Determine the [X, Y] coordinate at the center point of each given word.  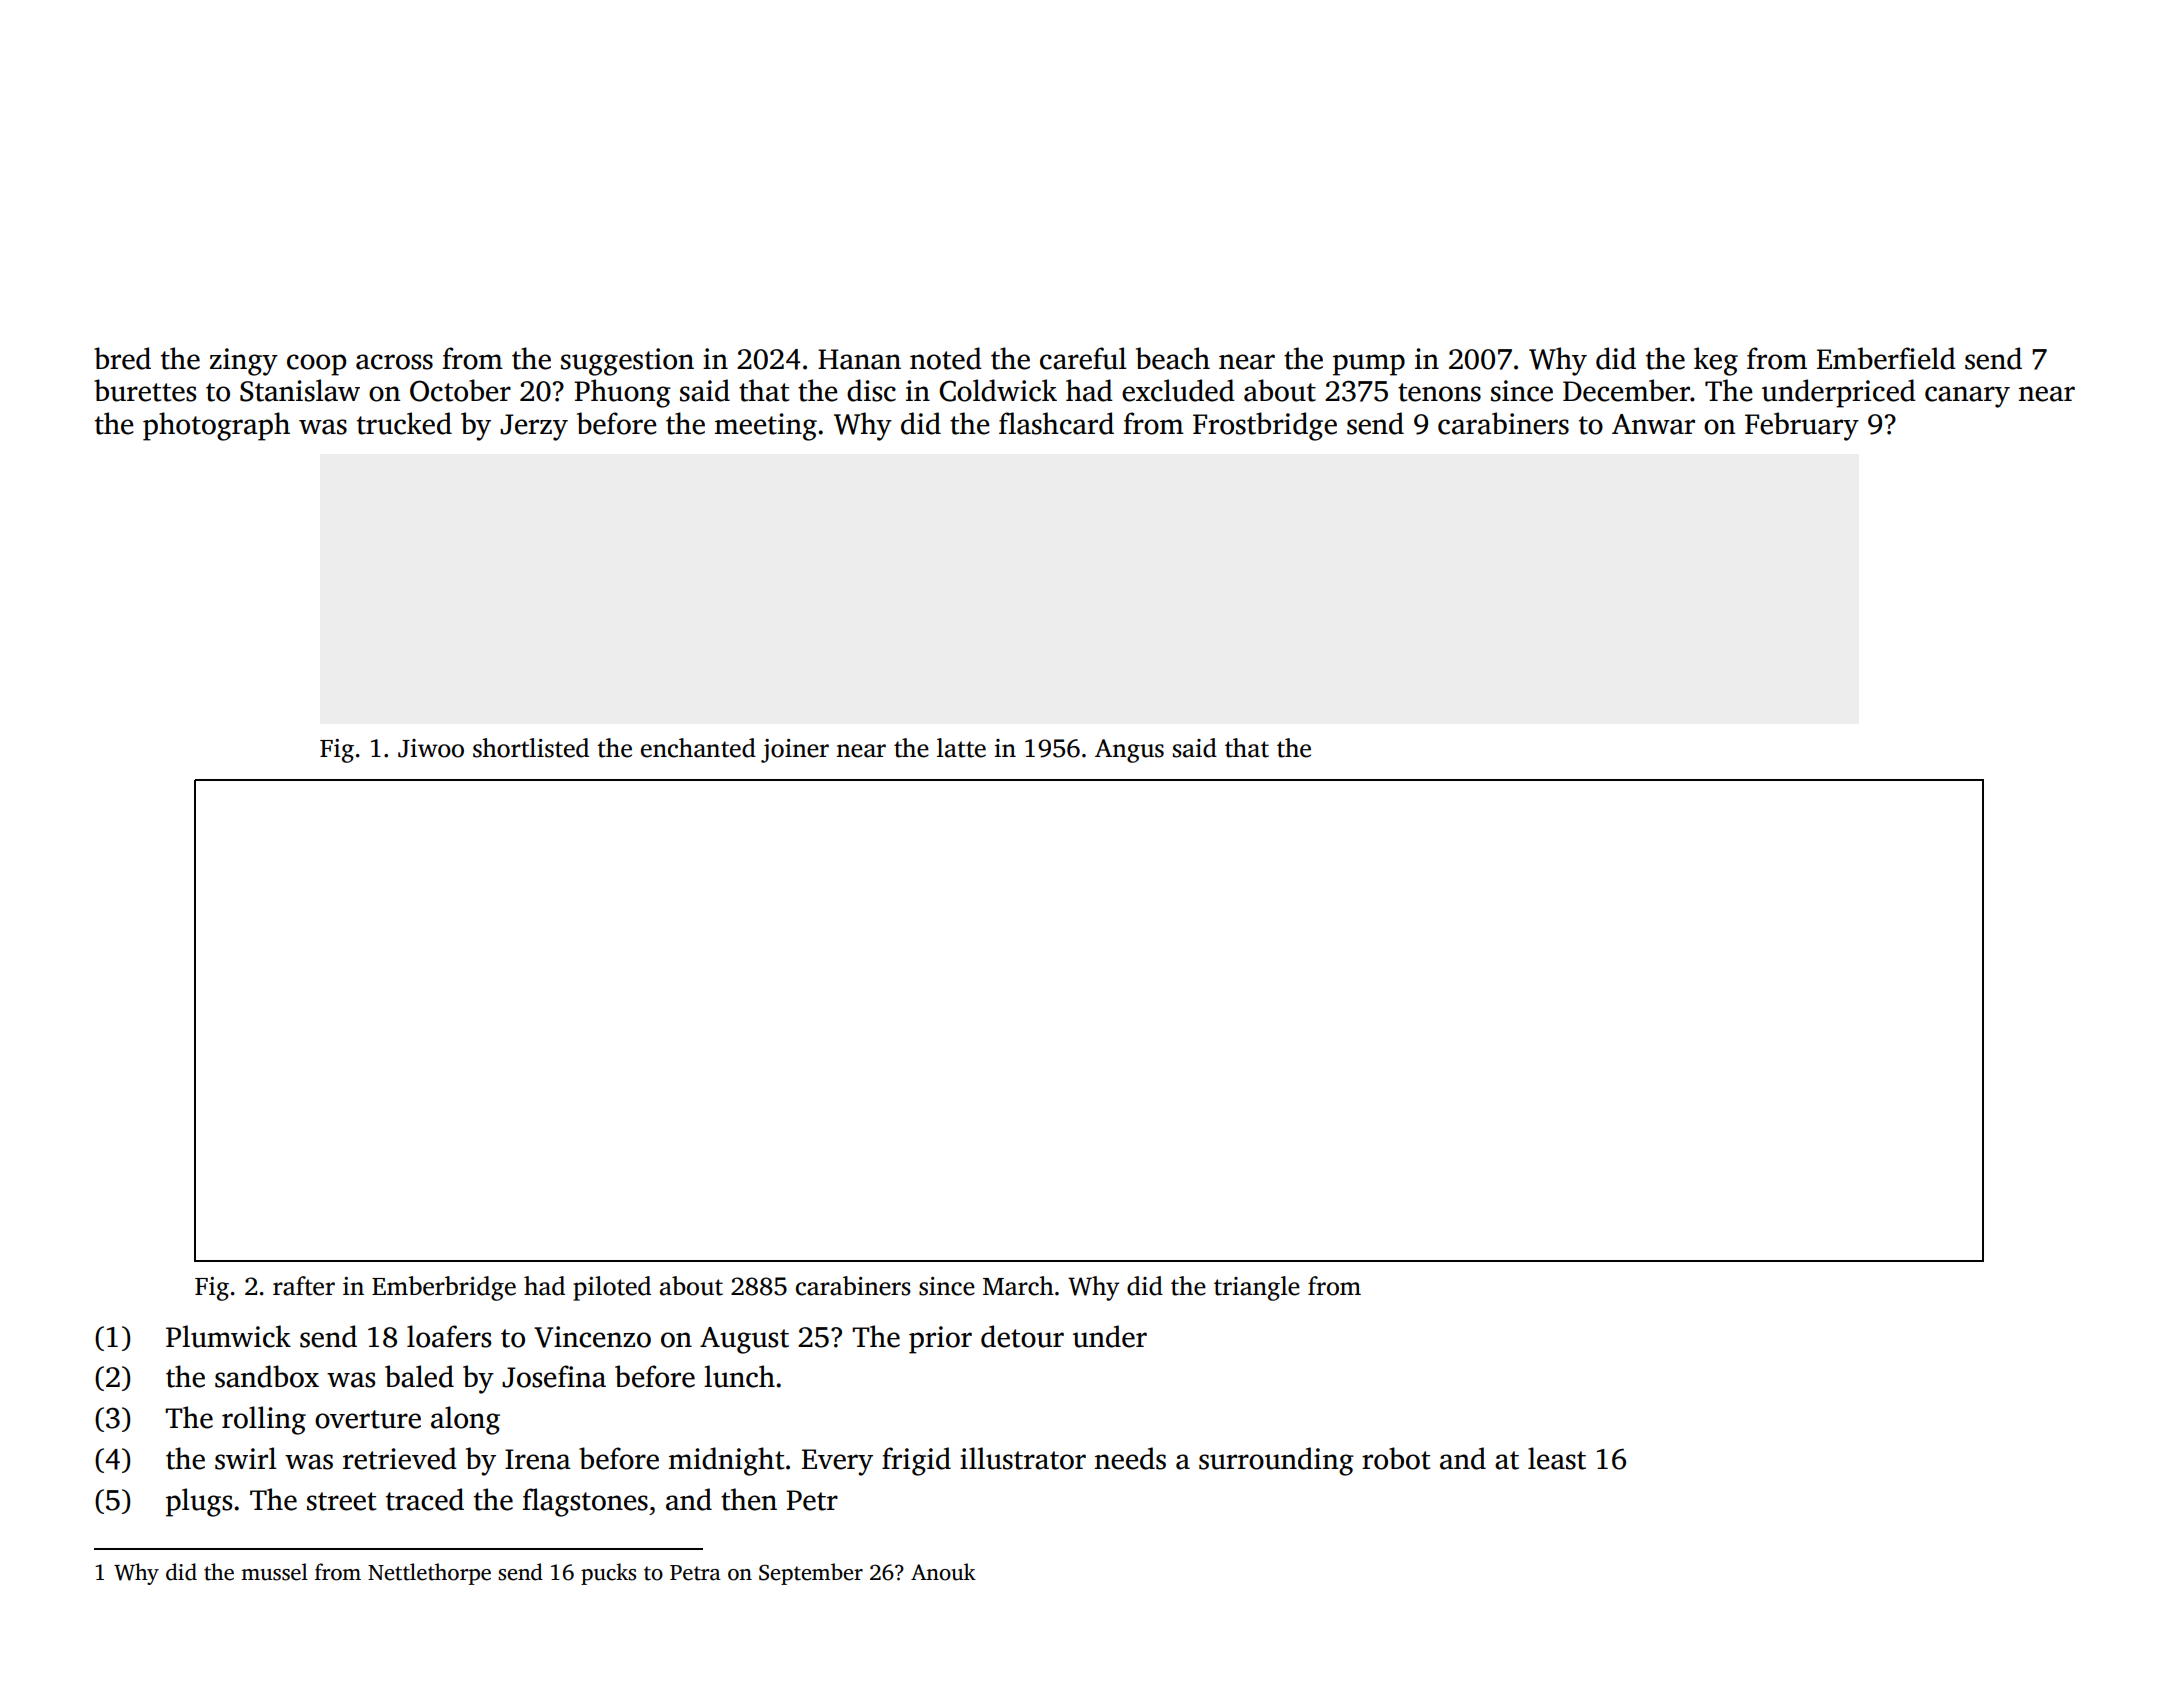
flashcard [1056, 423]
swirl [245, 1458]
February [1802, 426]
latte [961, 748]
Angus [1129, 751]
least [1557, 1458]
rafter [304, 1286]
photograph [216, 426]
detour [1022, 1336]
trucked [404, 423]
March [1018, 1286]
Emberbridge [444, 1288]
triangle [1257, 1288]
